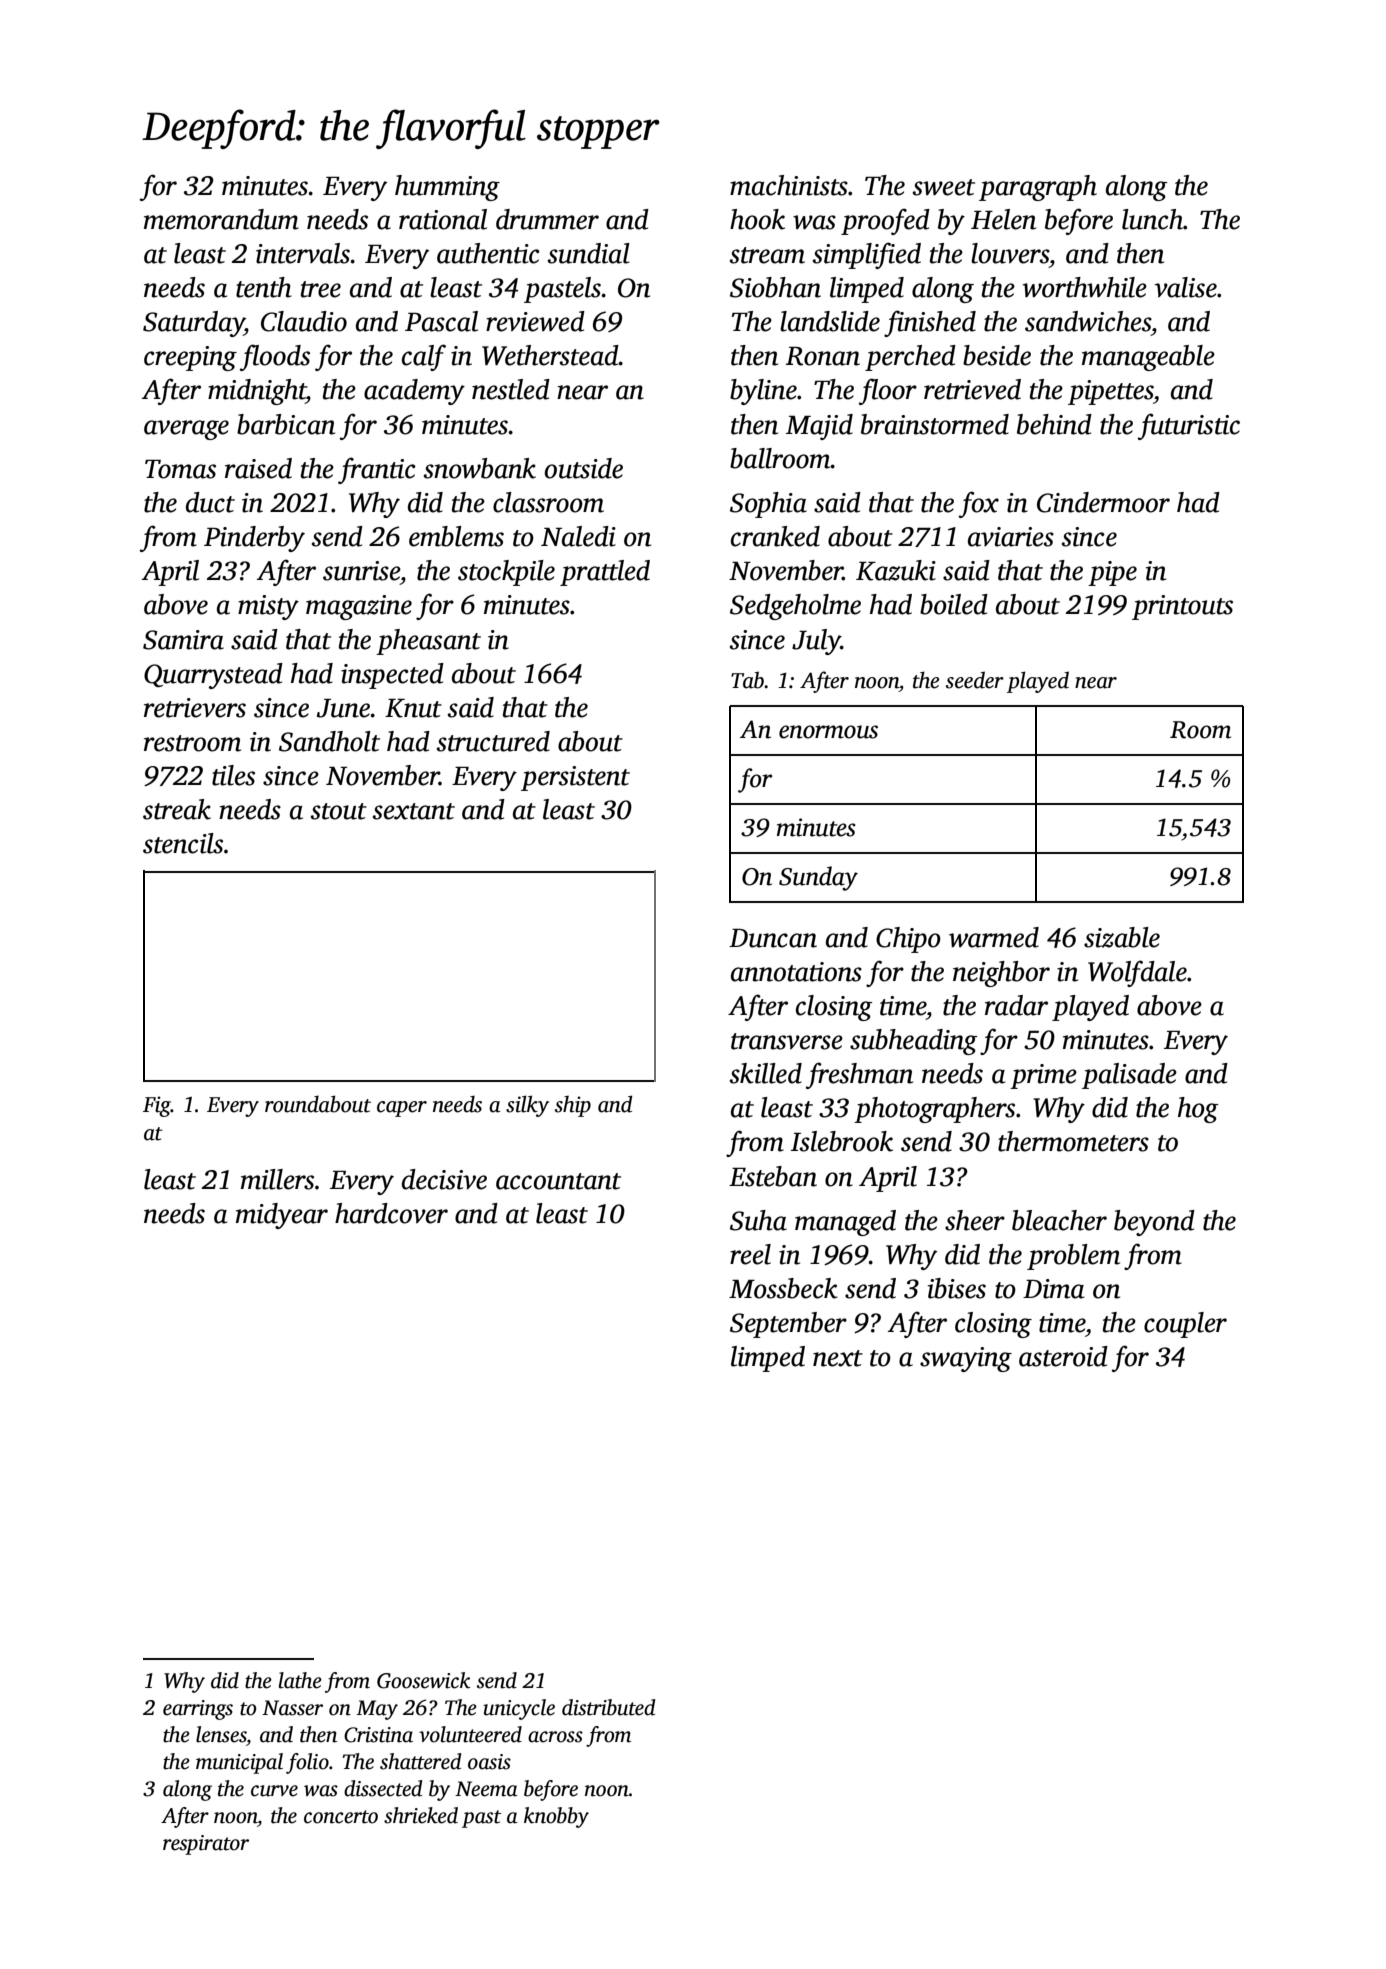 This page has height=1969, width=1386. What do you see at coordinates (1185, 1325) in the page?
I see `coupler` at bounding box center [1185, 1325].
